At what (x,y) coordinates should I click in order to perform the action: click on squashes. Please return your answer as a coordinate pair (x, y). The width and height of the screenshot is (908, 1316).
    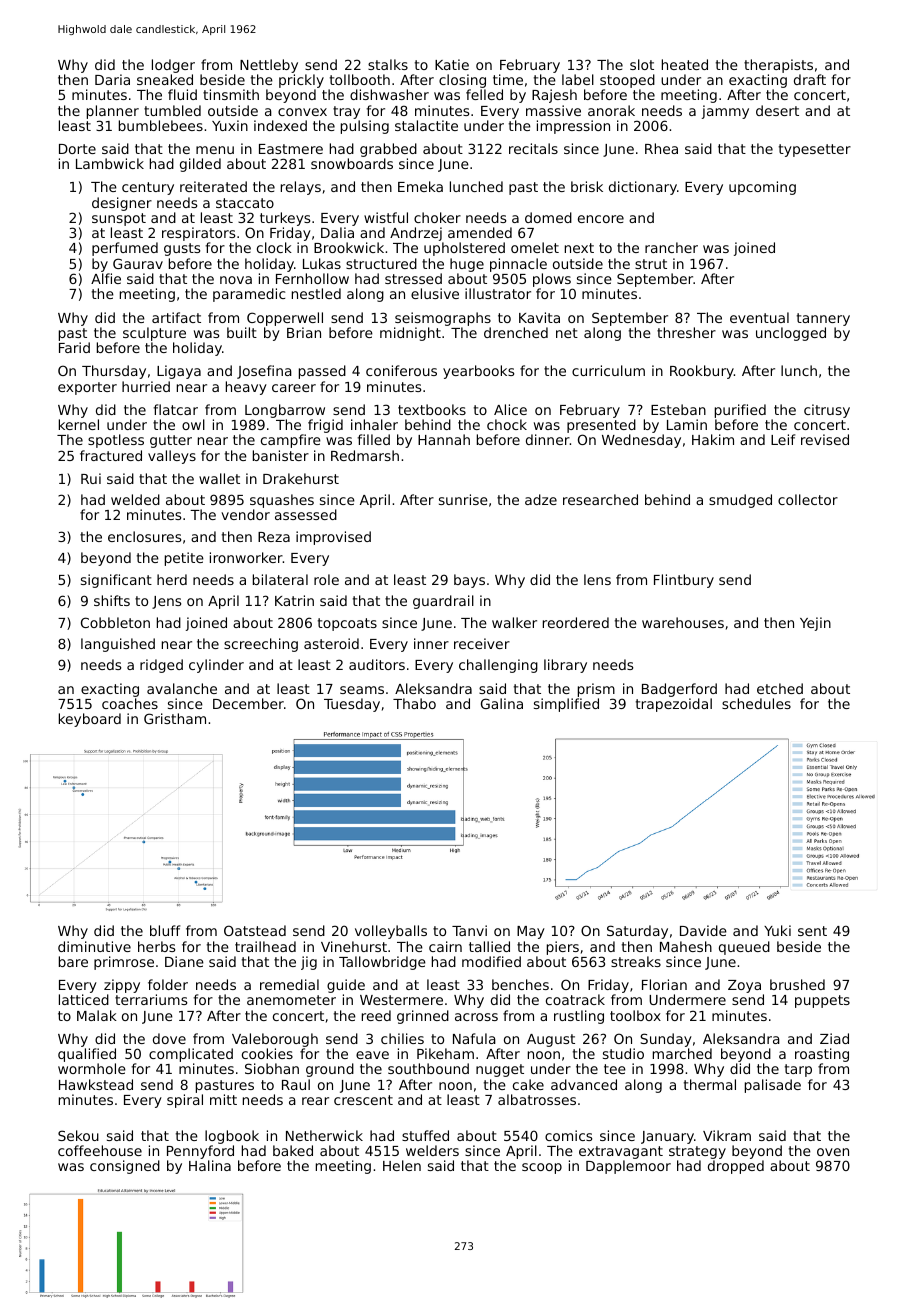
    Looking at the image, I should click on (282, 501).
